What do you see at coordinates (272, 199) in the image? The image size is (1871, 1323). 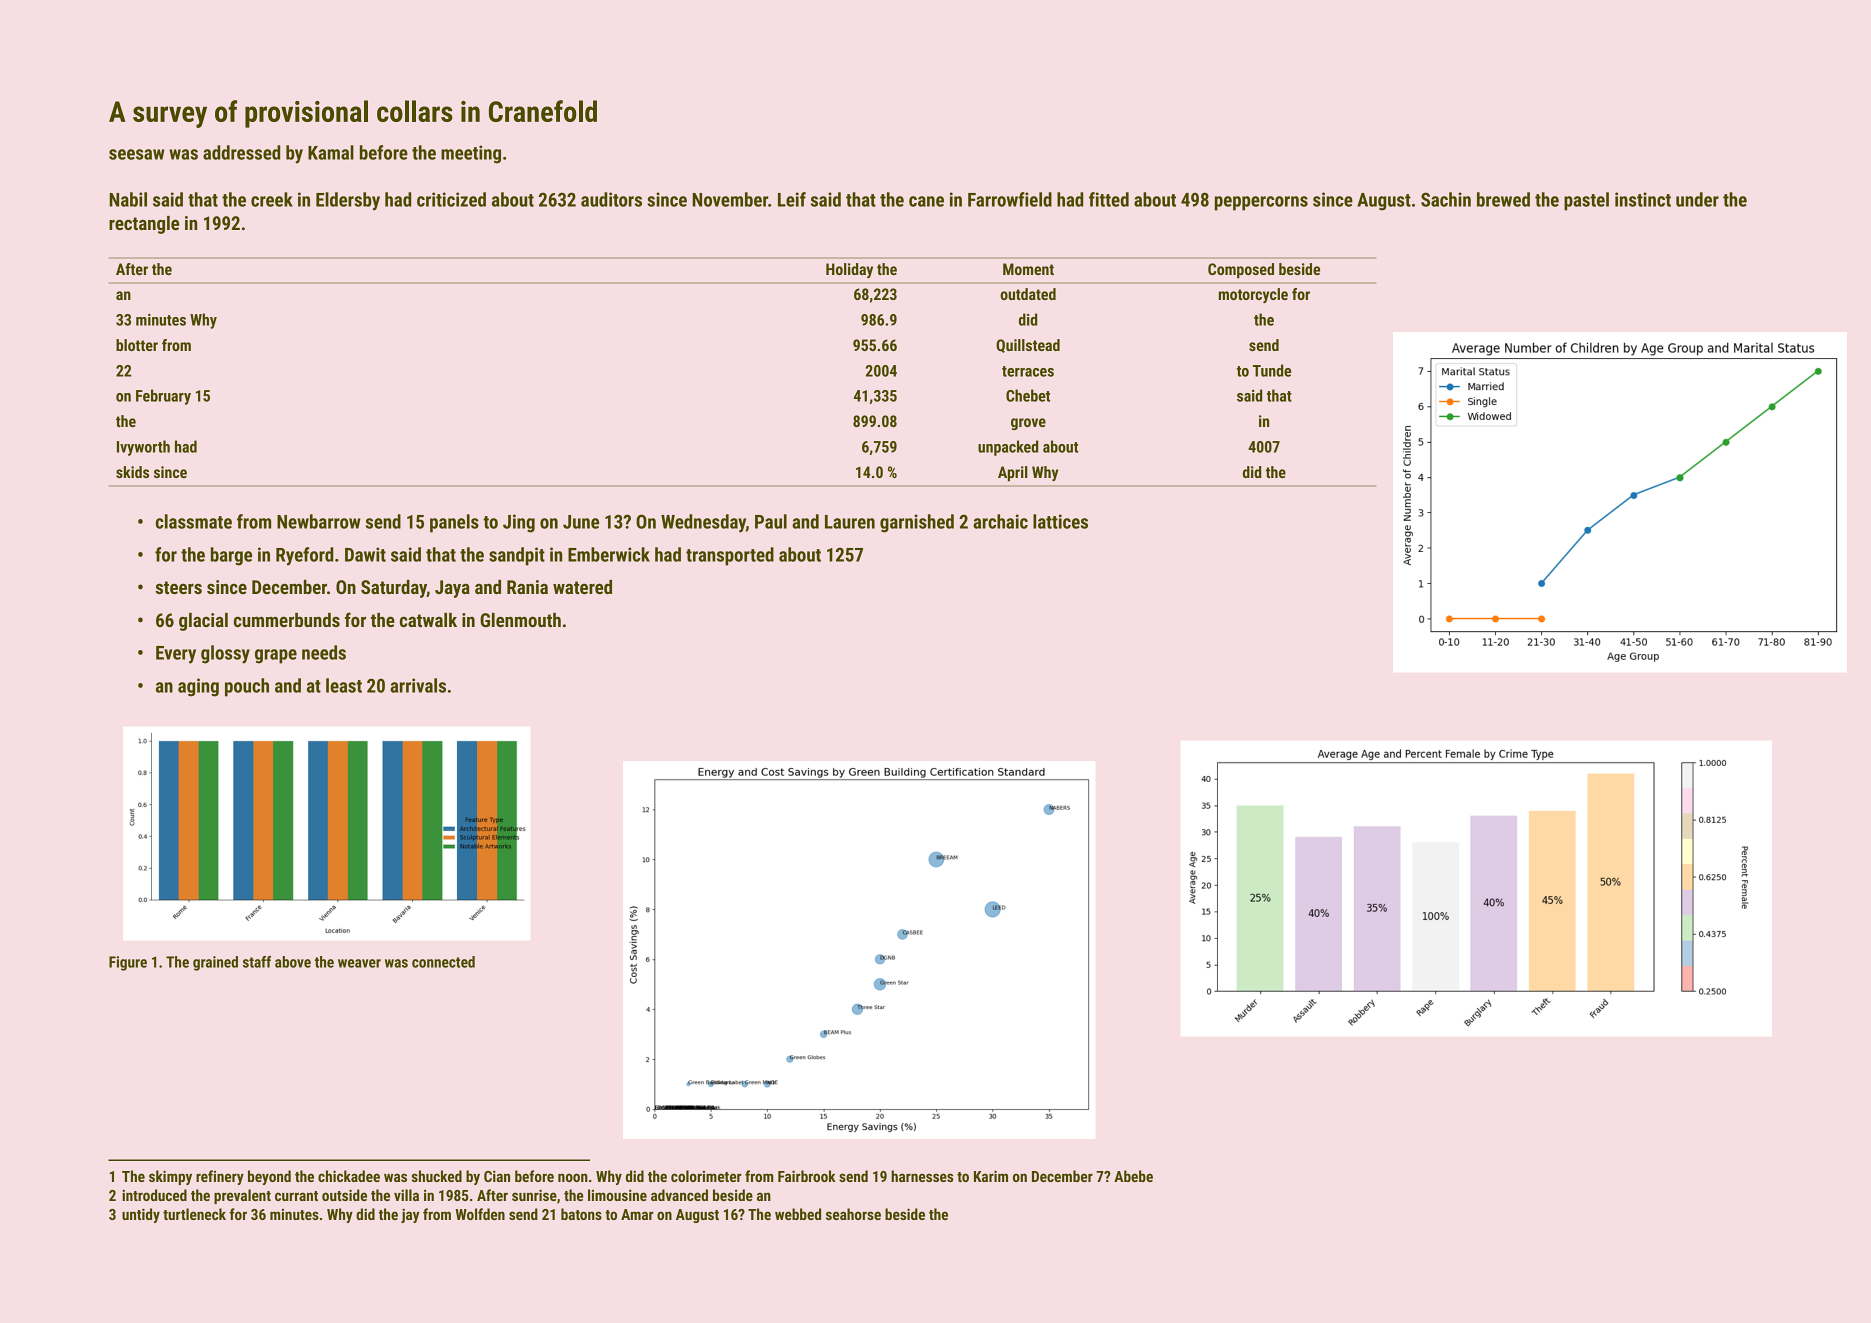 I see `creek` at bounding box center [272, 199].
